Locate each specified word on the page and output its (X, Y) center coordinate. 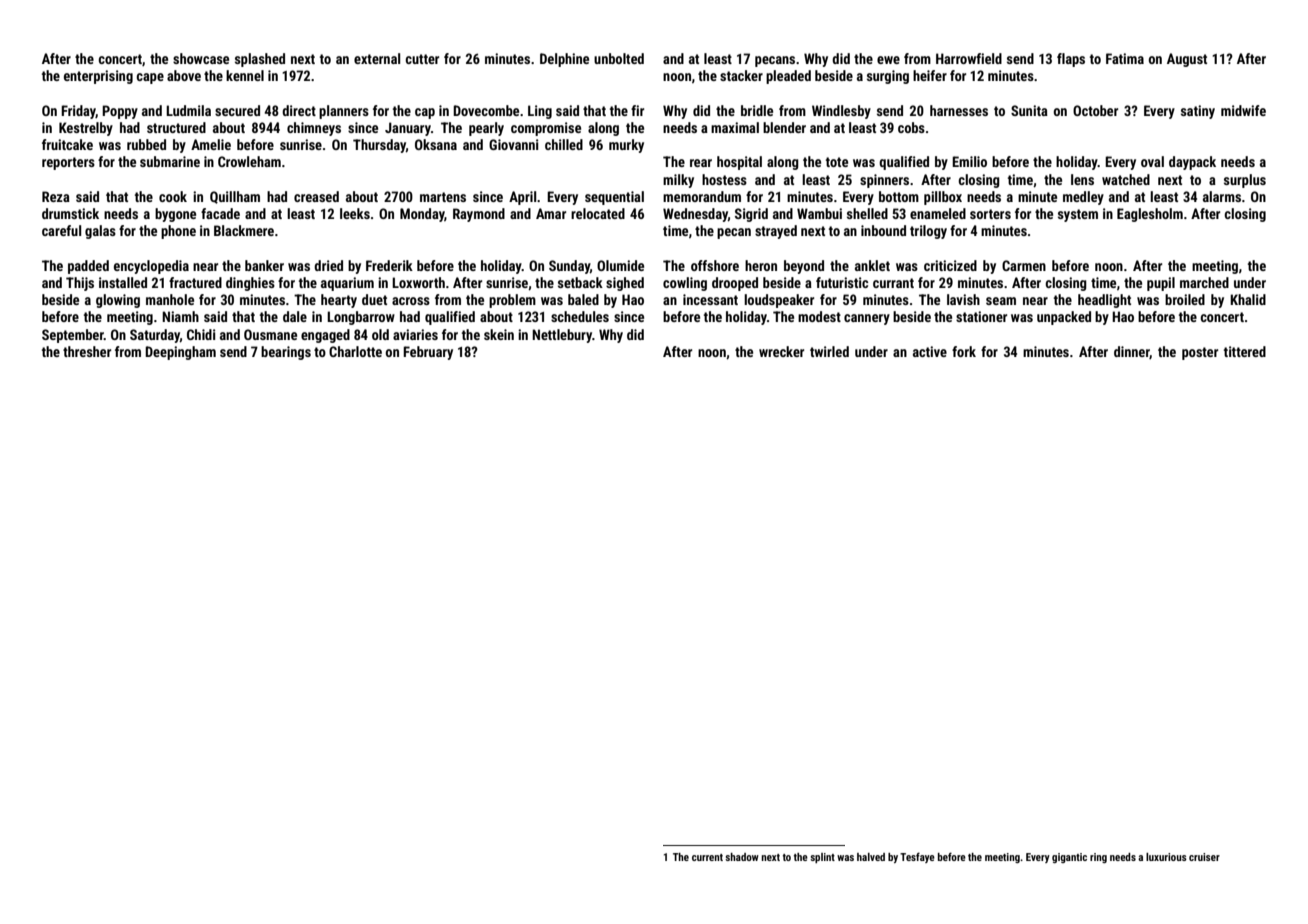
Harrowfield (969, 58)
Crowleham (249, 161)
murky (626, 146)
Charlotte (355, 351)
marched (1204, 282)
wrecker (781, 351)
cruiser (1204, 857)
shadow (742, 857)
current (707, 857)
